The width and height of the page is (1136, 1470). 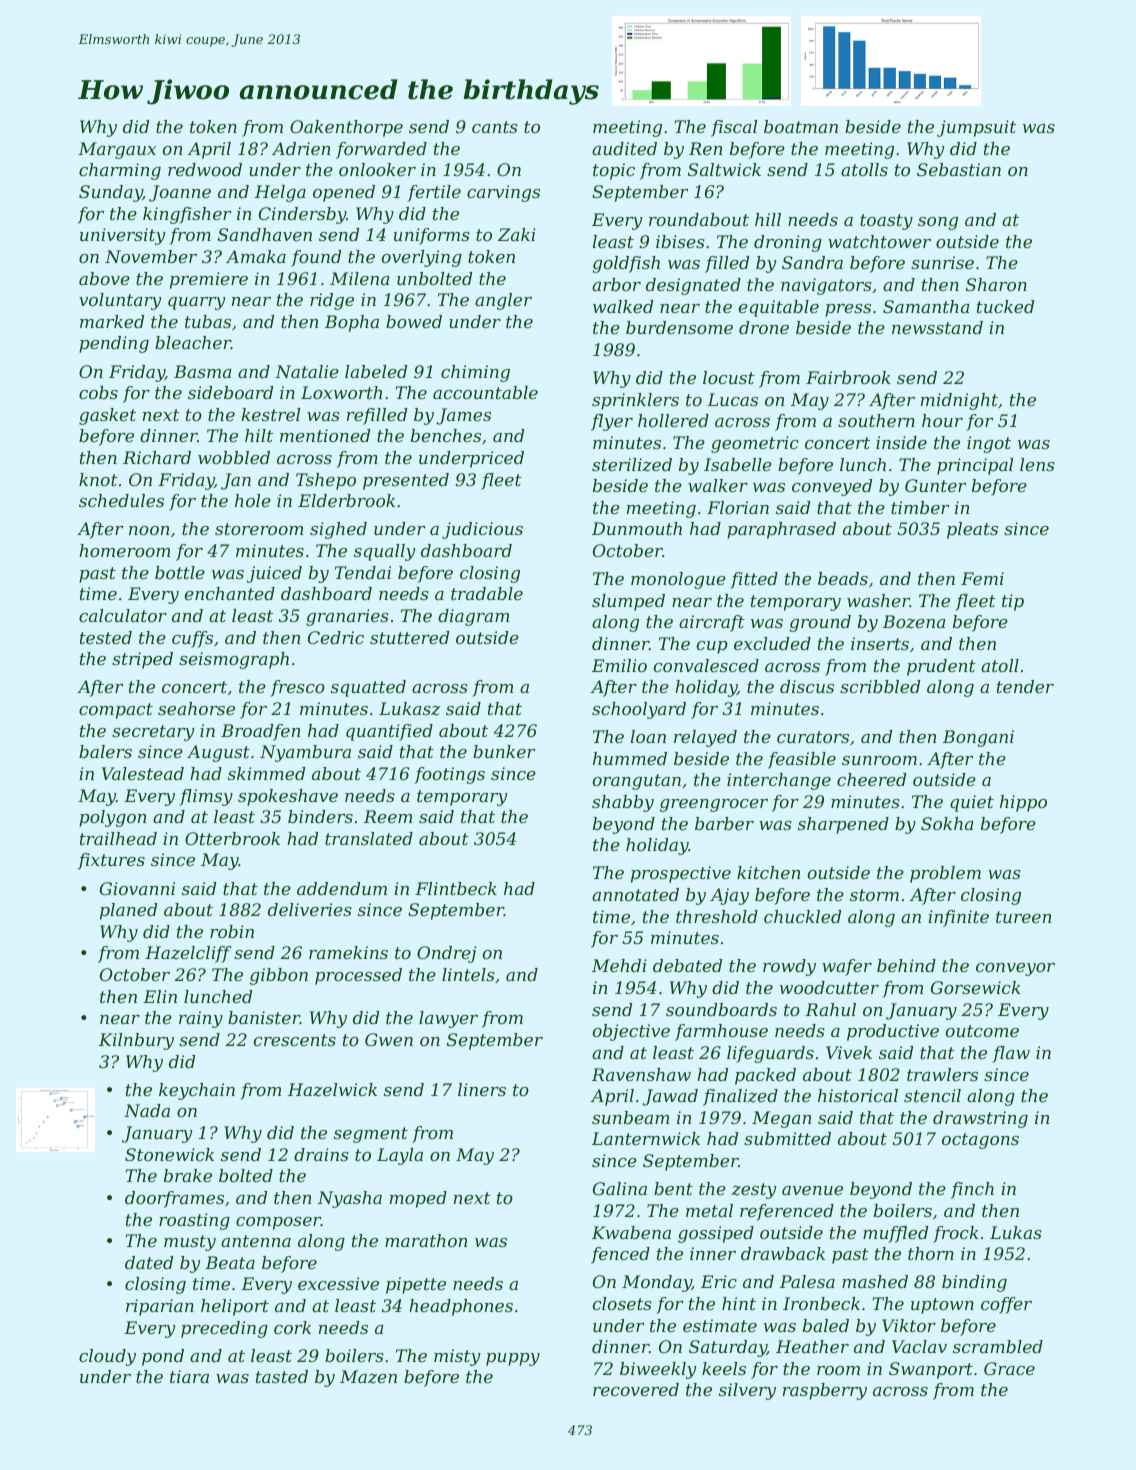 I want to click on flaw, so click(x=1011, y=1054).
